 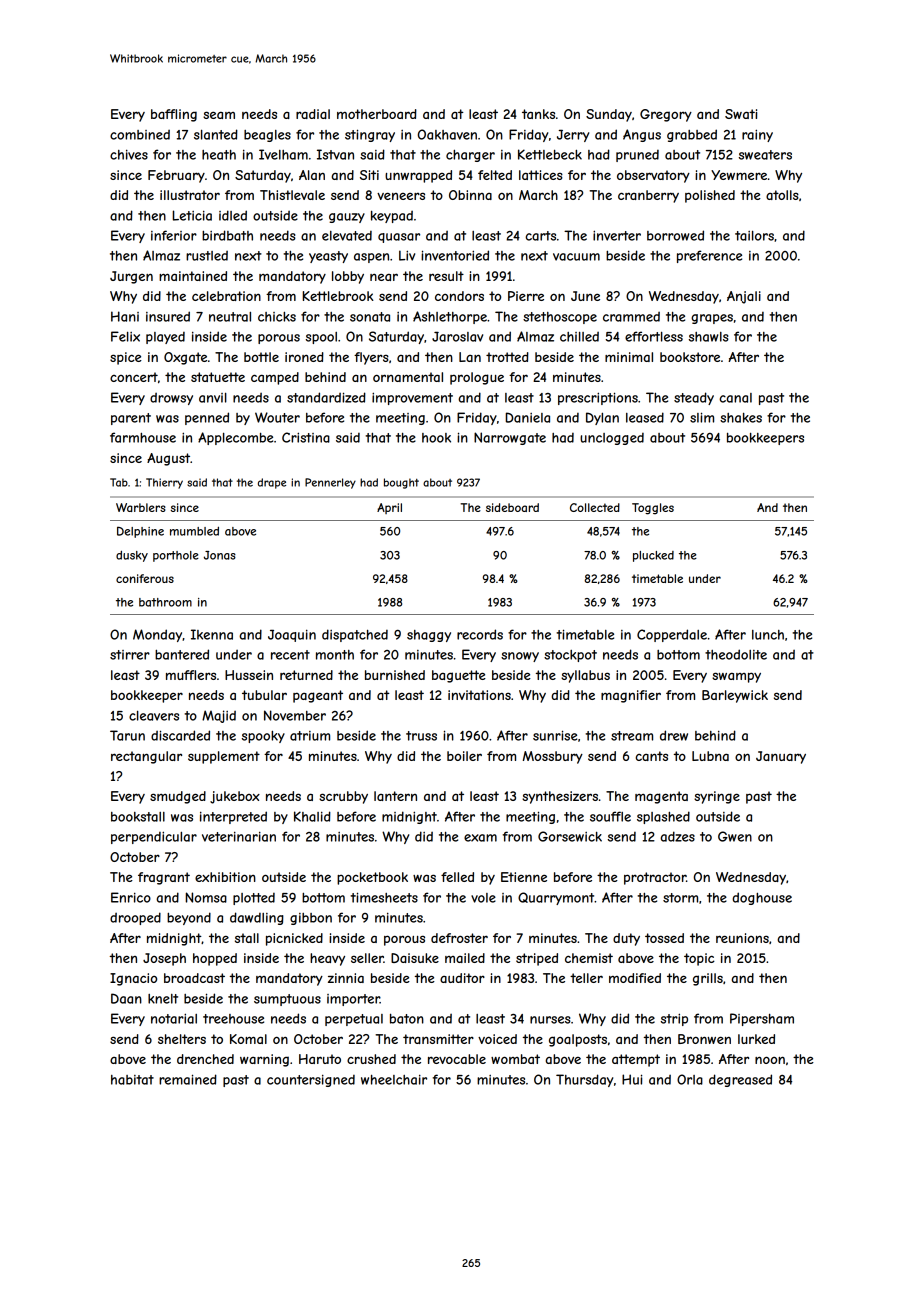 What do you see at coordinates (477, 378) in the screenshot?
I see `prologue` at bounding box center [477, 378].
